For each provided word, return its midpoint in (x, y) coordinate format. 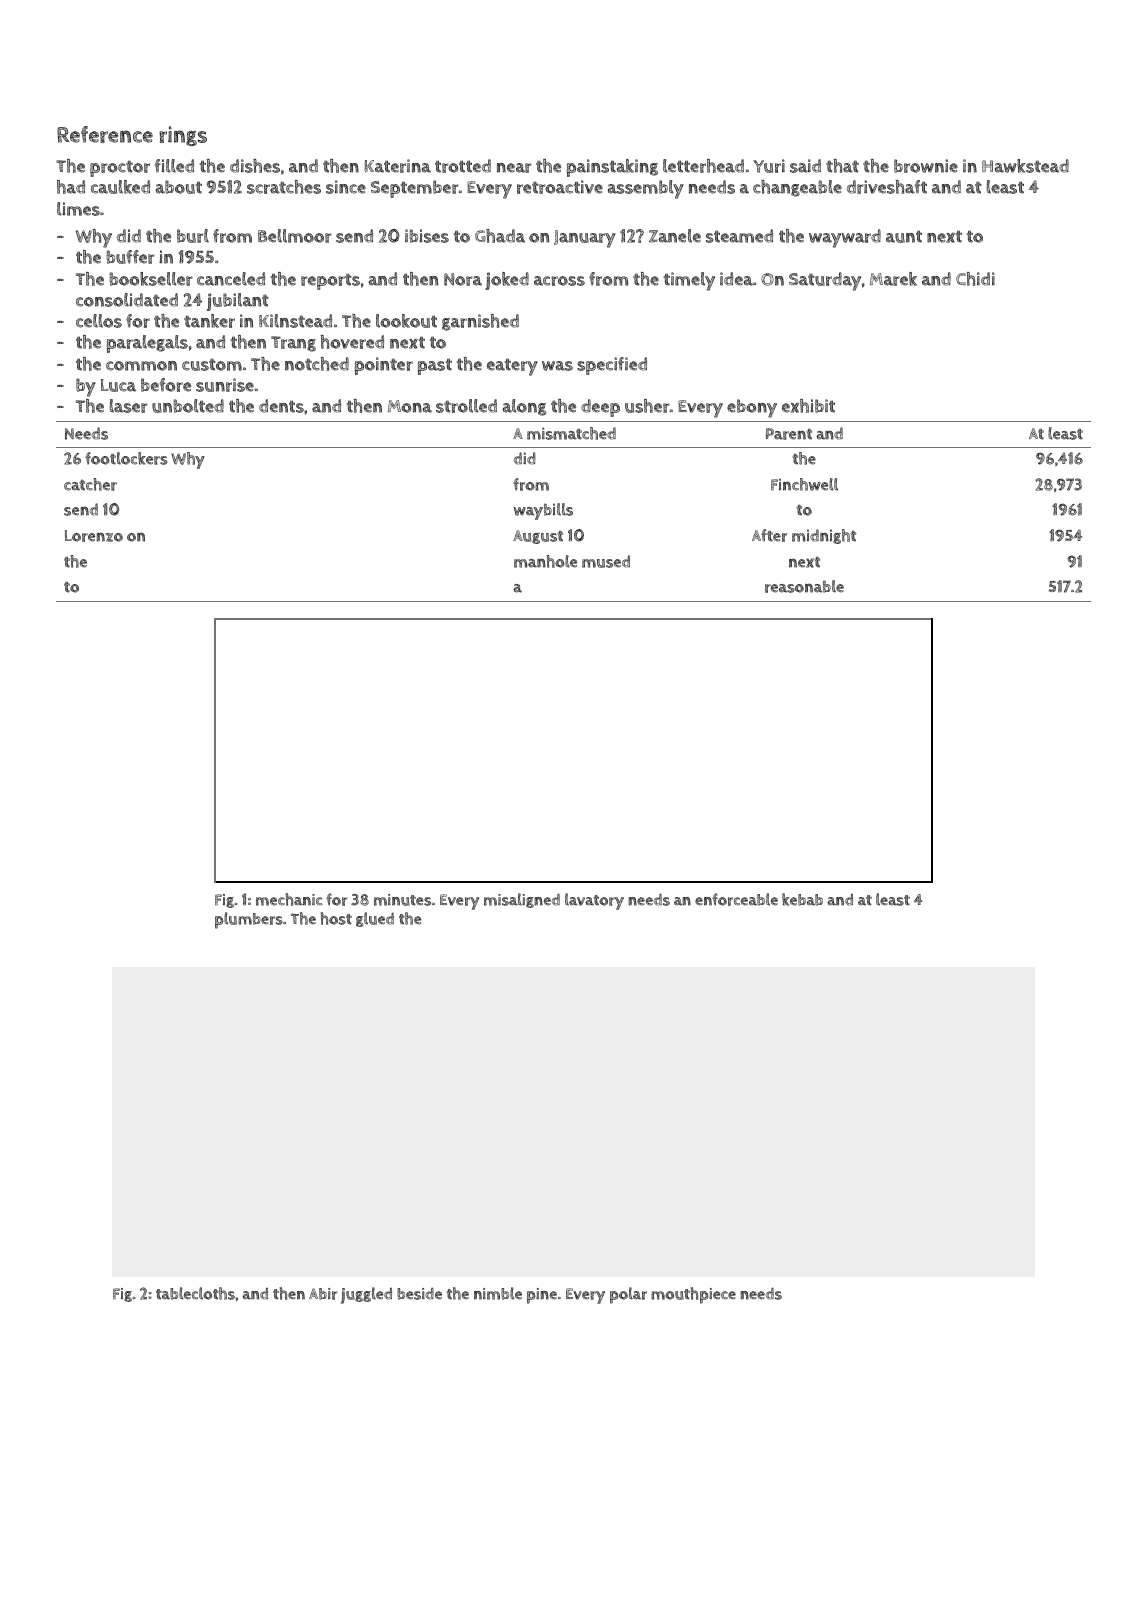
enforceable (736, 899)
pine (542, 1296)
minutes (402, 900)
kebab (802, 899)
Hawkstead (1025, 166)
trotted (463, 166)
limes (78, 209)
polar (628, 1295)
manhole (545, 561)
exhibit (808, 406)
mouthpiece (693, 1295)
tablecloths (195, 1293)
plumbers (249, 920)
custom (212, 364)
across (559, 281)
